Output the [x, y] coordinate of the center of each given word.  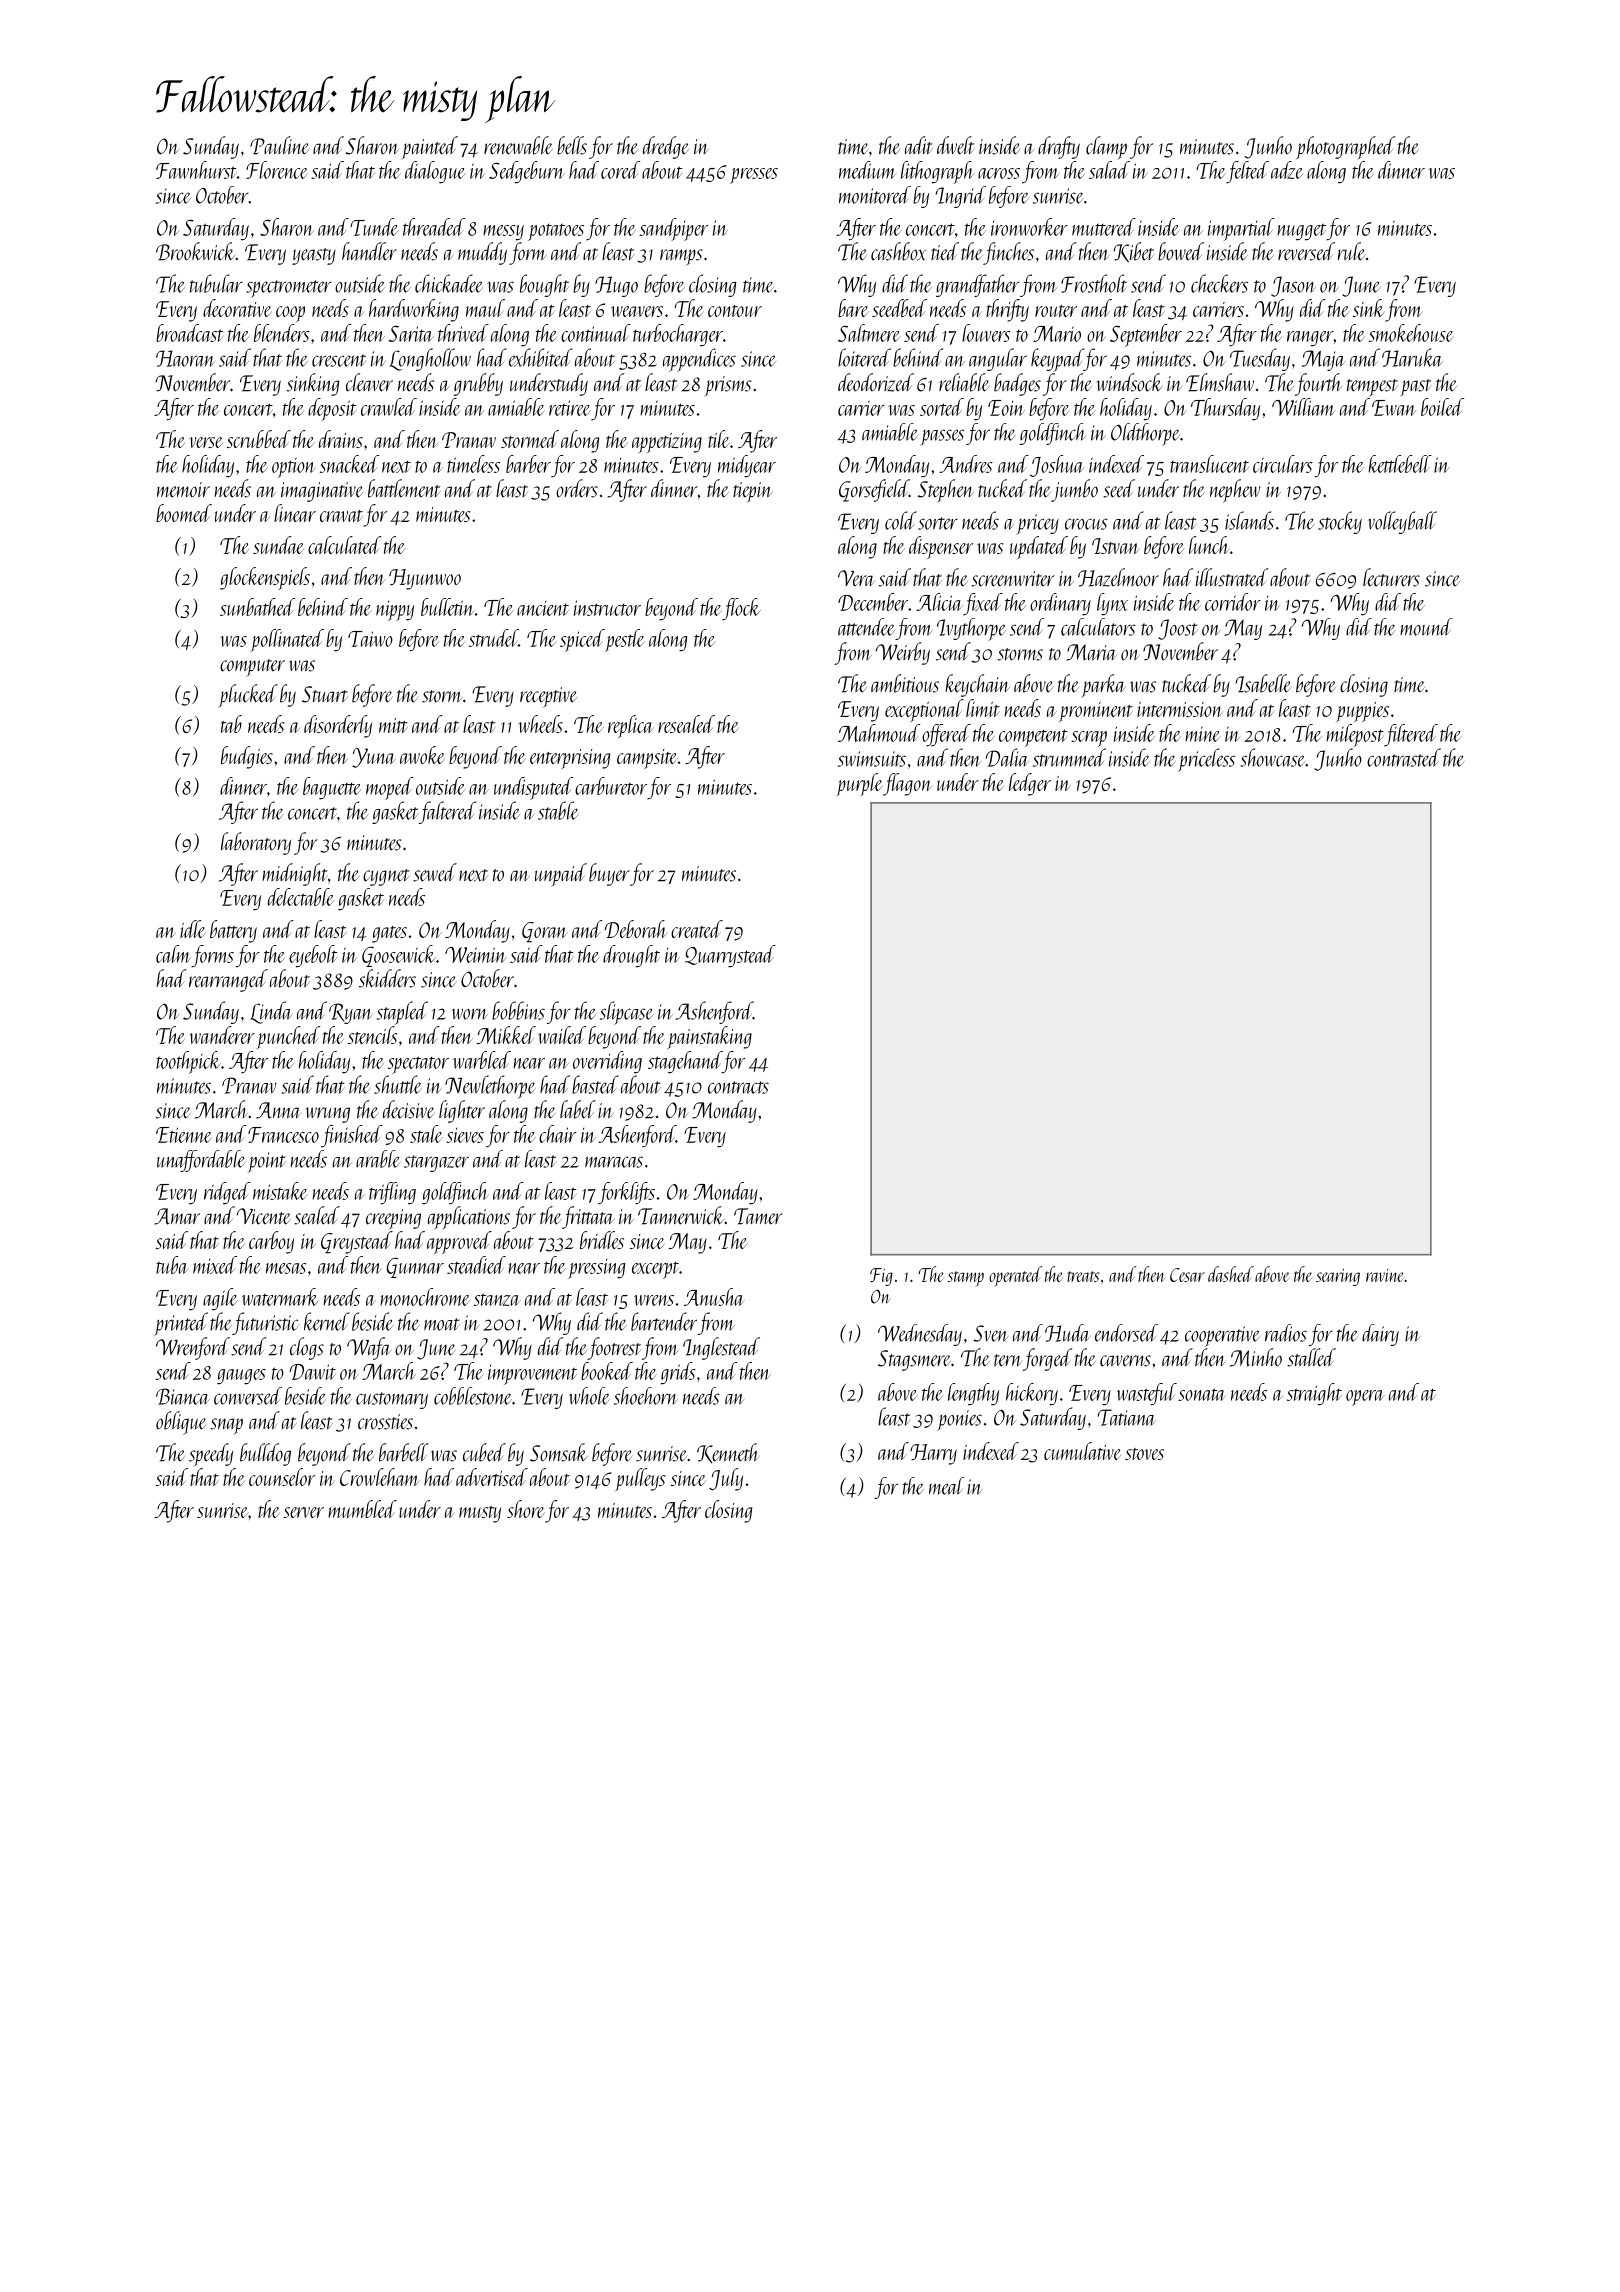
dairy [1380, 1335]
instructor [607, 608]
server [303, 1512]
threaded [434, 227]
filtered [1411, 735]
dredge [666, 147]
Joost [1178, 629]
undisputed [533, 788]
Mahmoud [879, 733]
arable [378, 1159]
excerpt [655, 1270]
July [726, 1479]
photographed [1346, 148]
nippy [395, 611]
